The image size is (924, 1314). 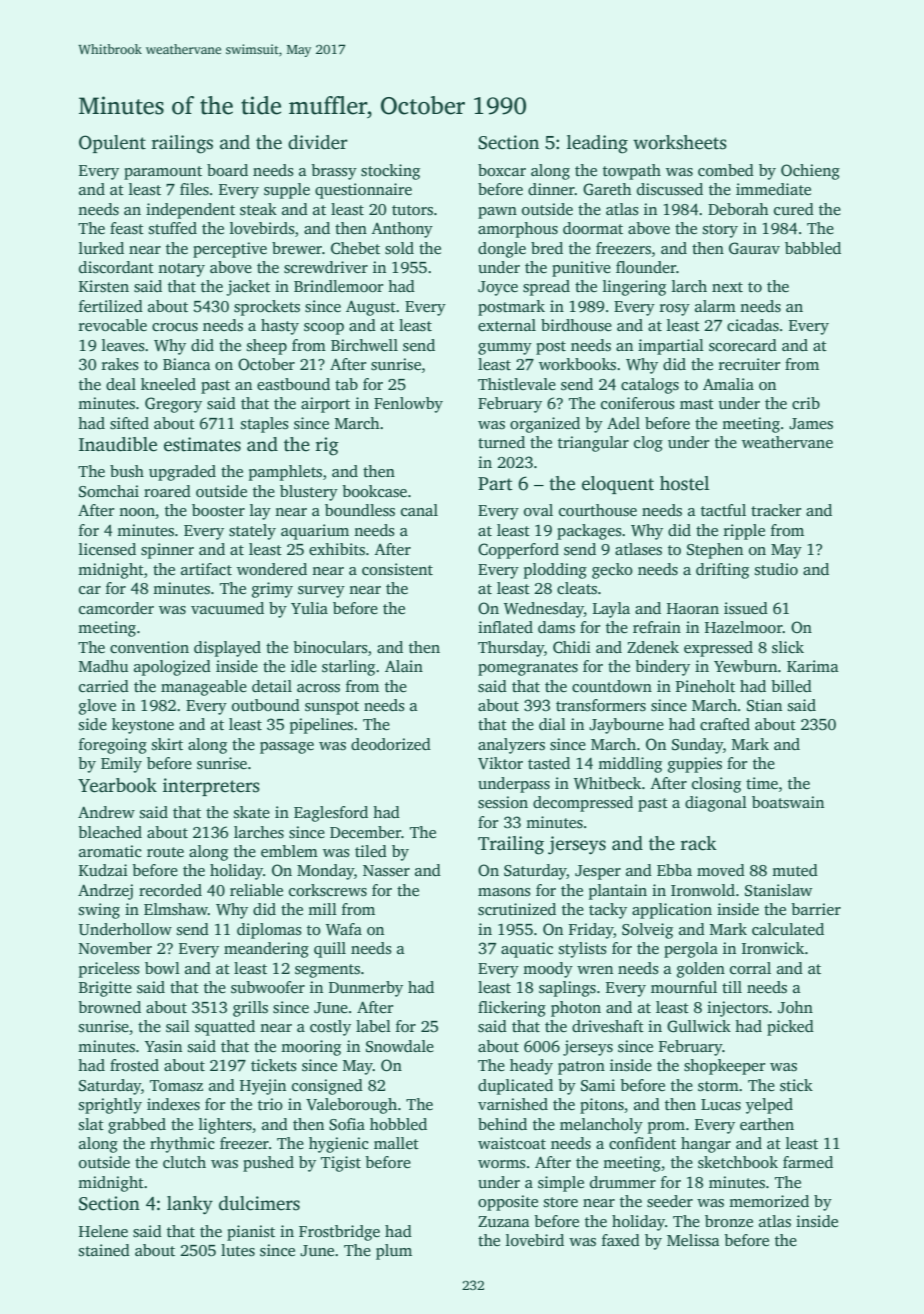 I want to click on injectors, so click(x=737, y=1009).
